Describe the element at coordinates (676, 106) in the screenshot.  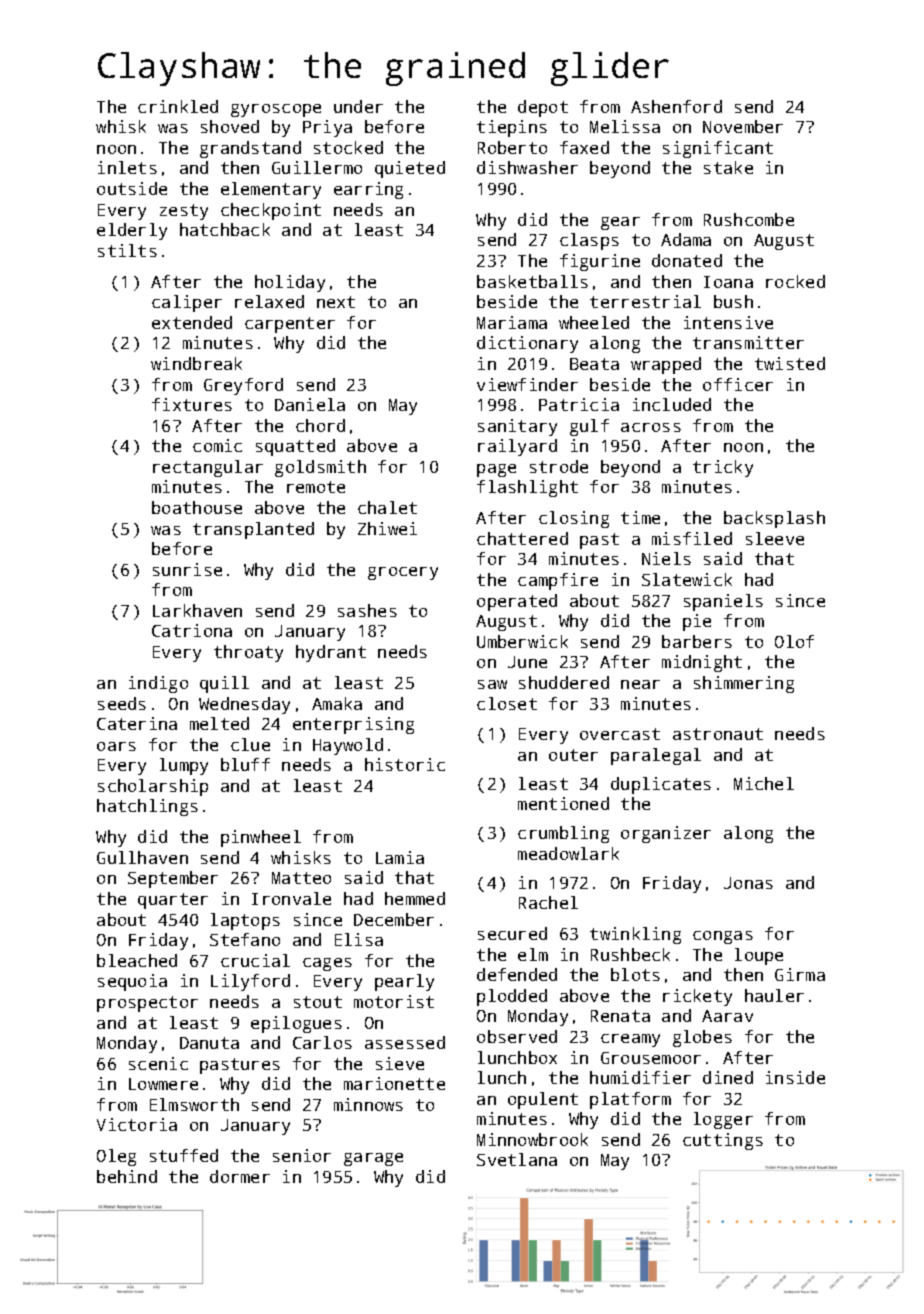
I see `Ashenford` at that location.
